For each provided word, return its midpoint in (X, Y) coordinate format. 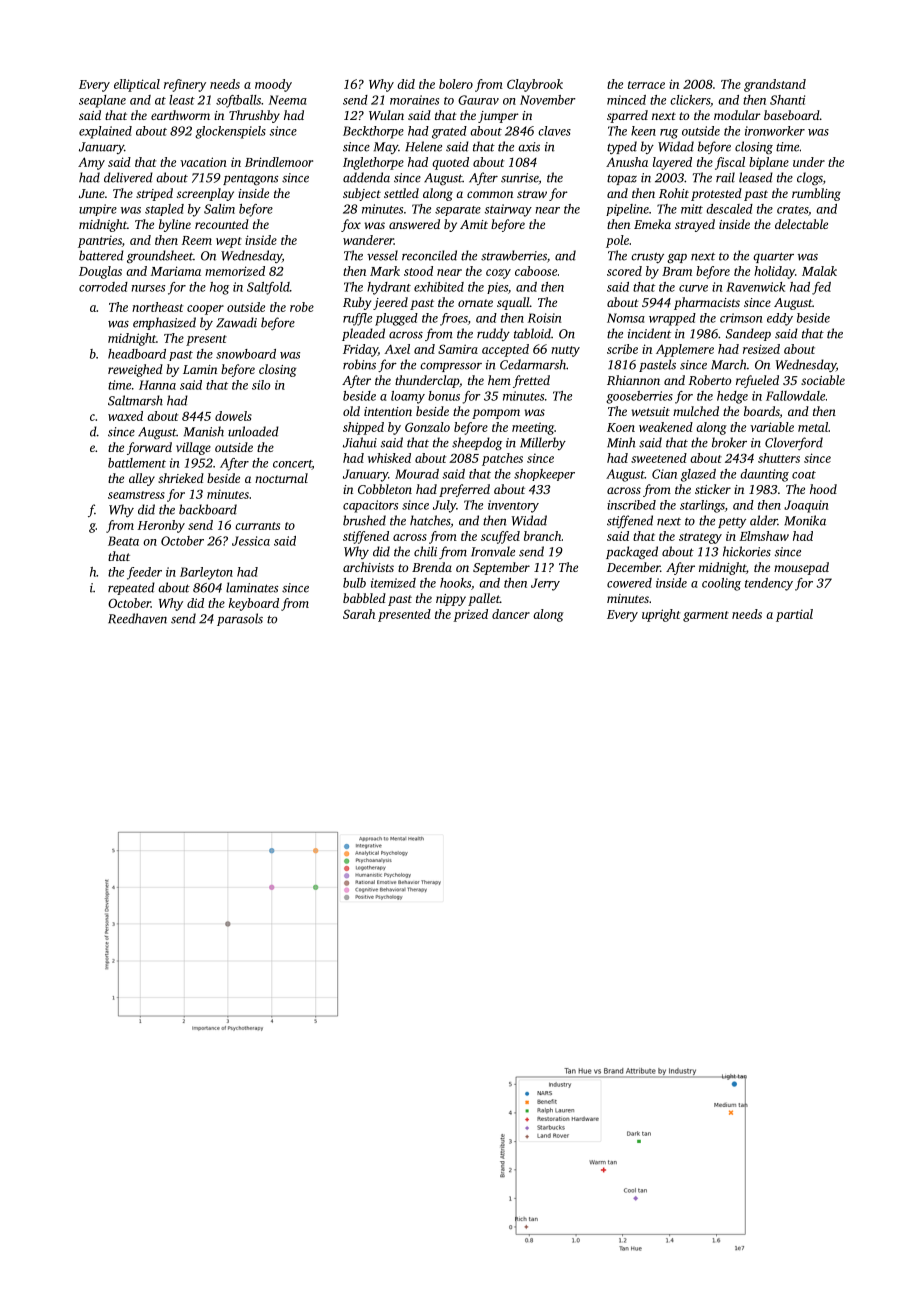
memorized (235, 271)
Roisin (544, 318)
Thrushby (254, 116)
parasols (240, 619)
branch (543, 536)
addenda (366, 177)
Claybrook (535, 85)
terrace (646, 85)
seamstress (136, 495)
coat (804, 475)
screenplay (205, 194)
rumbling (816, 194)
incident (649, 333)
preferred (464, 490)
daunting (764, 475)
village (193, 448)
